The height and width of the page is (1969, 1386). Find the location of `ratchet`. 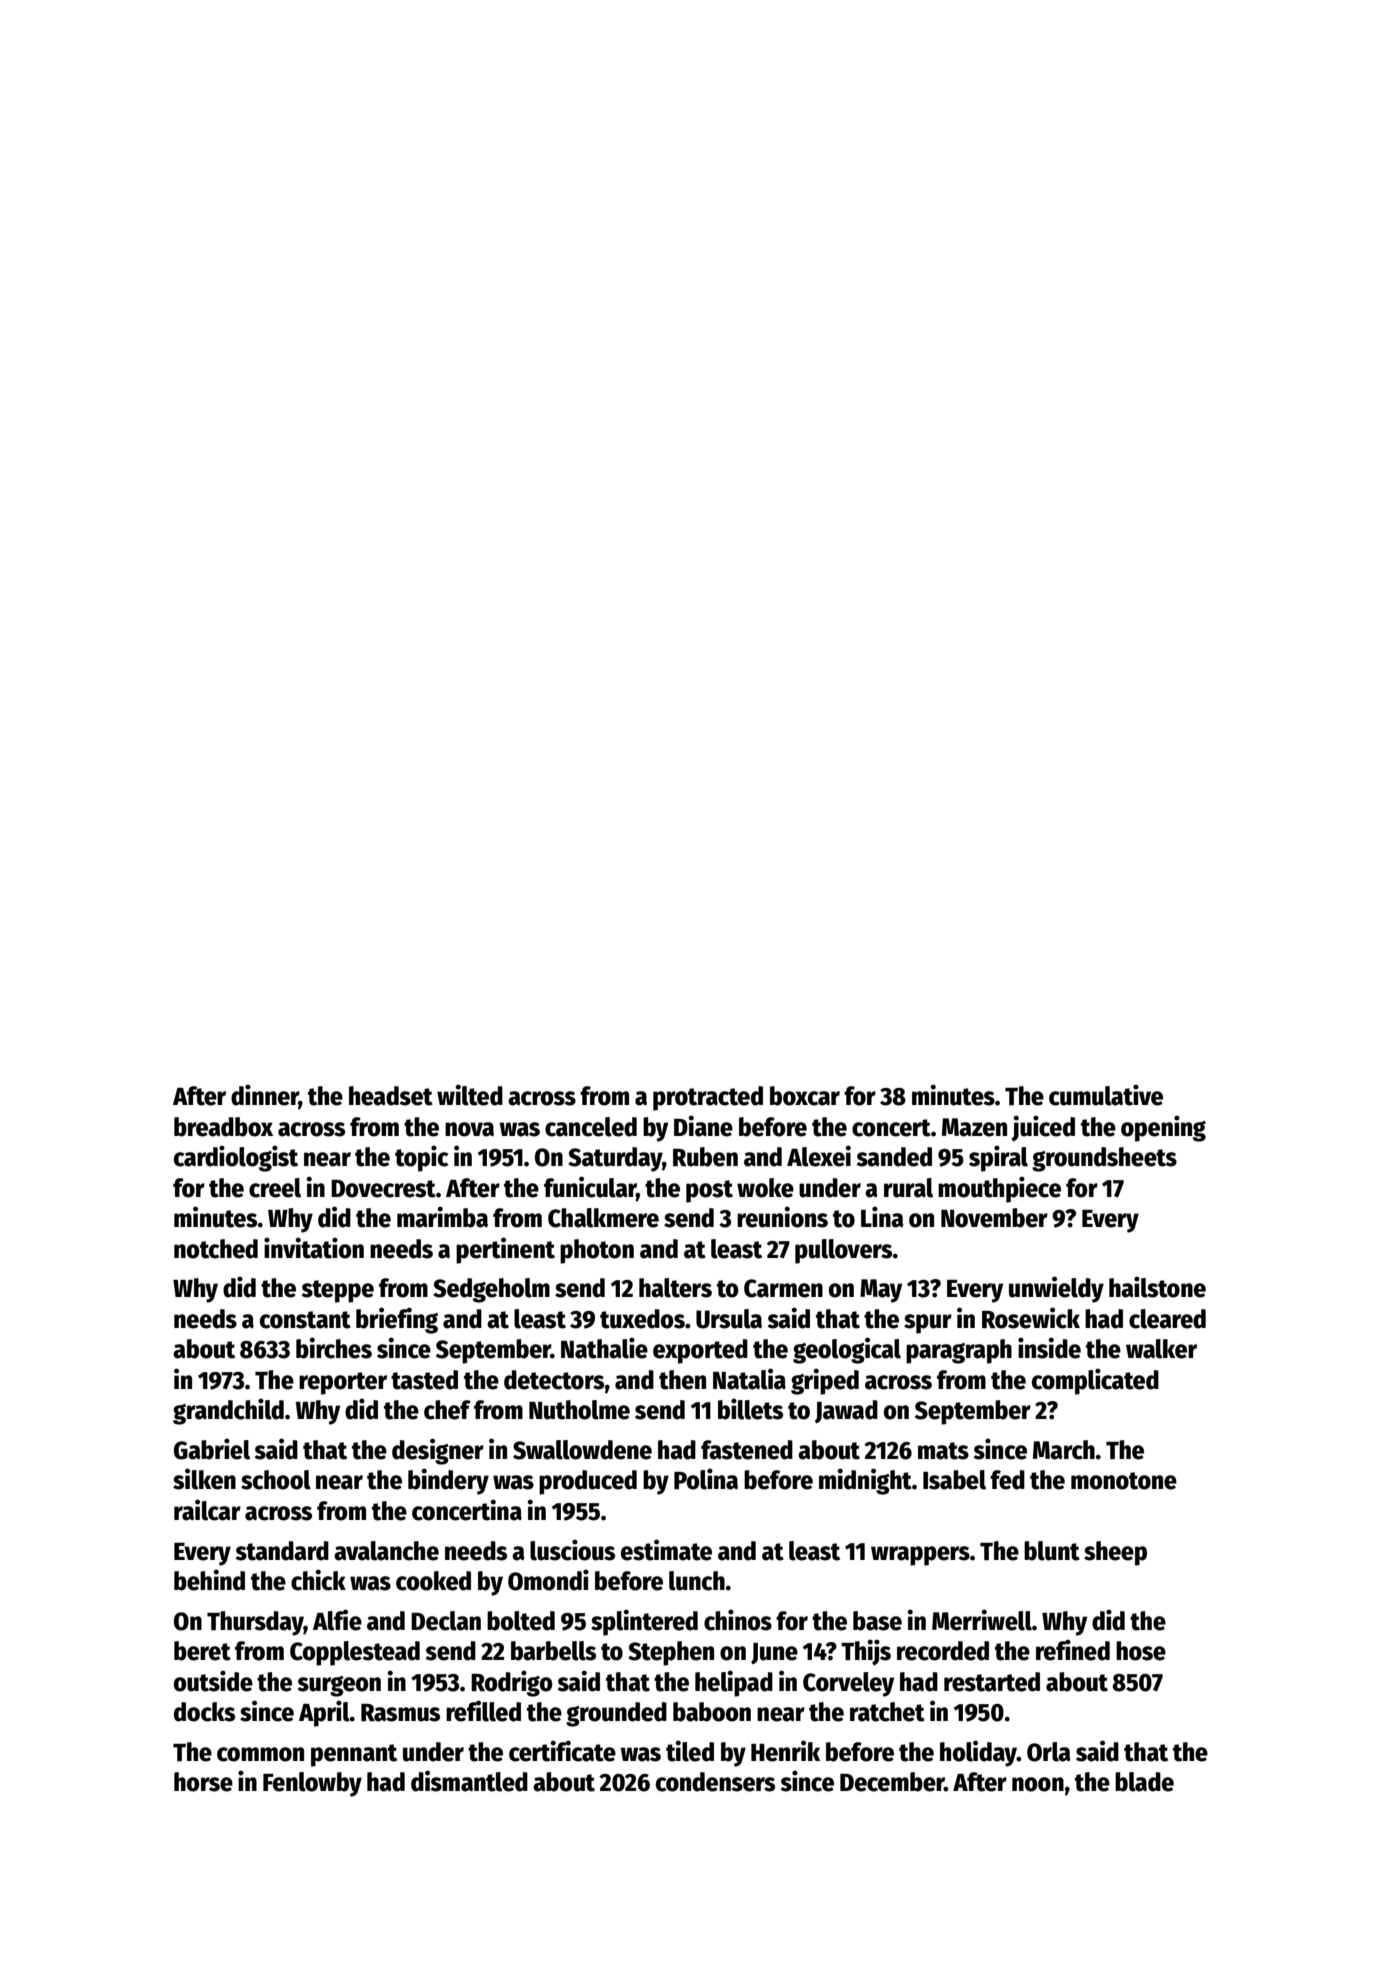

ratchet is located at coordinates (887, 1712).
